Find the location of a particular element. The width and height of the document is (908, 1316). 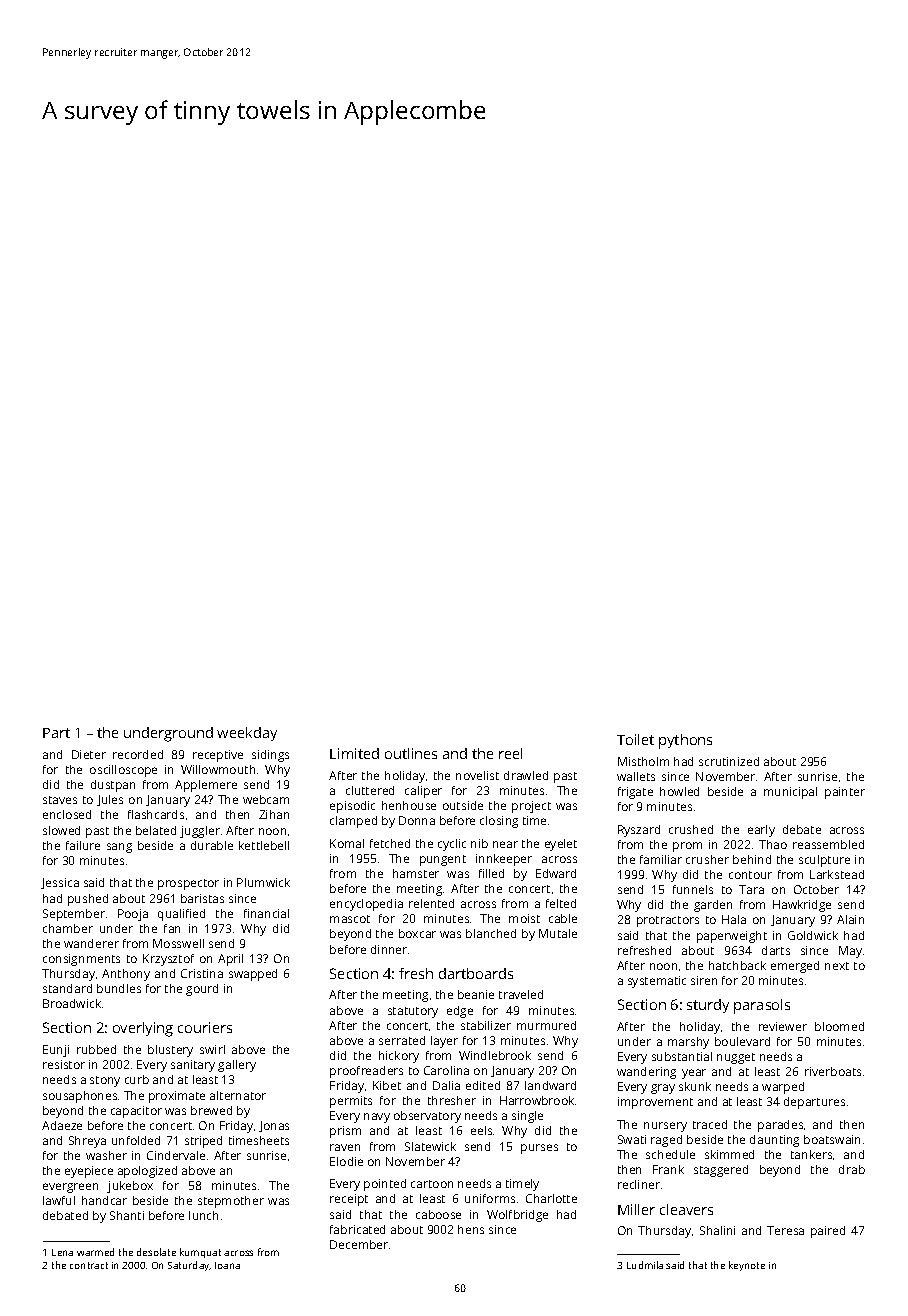

edited is located at coordinates (483, 1085).
